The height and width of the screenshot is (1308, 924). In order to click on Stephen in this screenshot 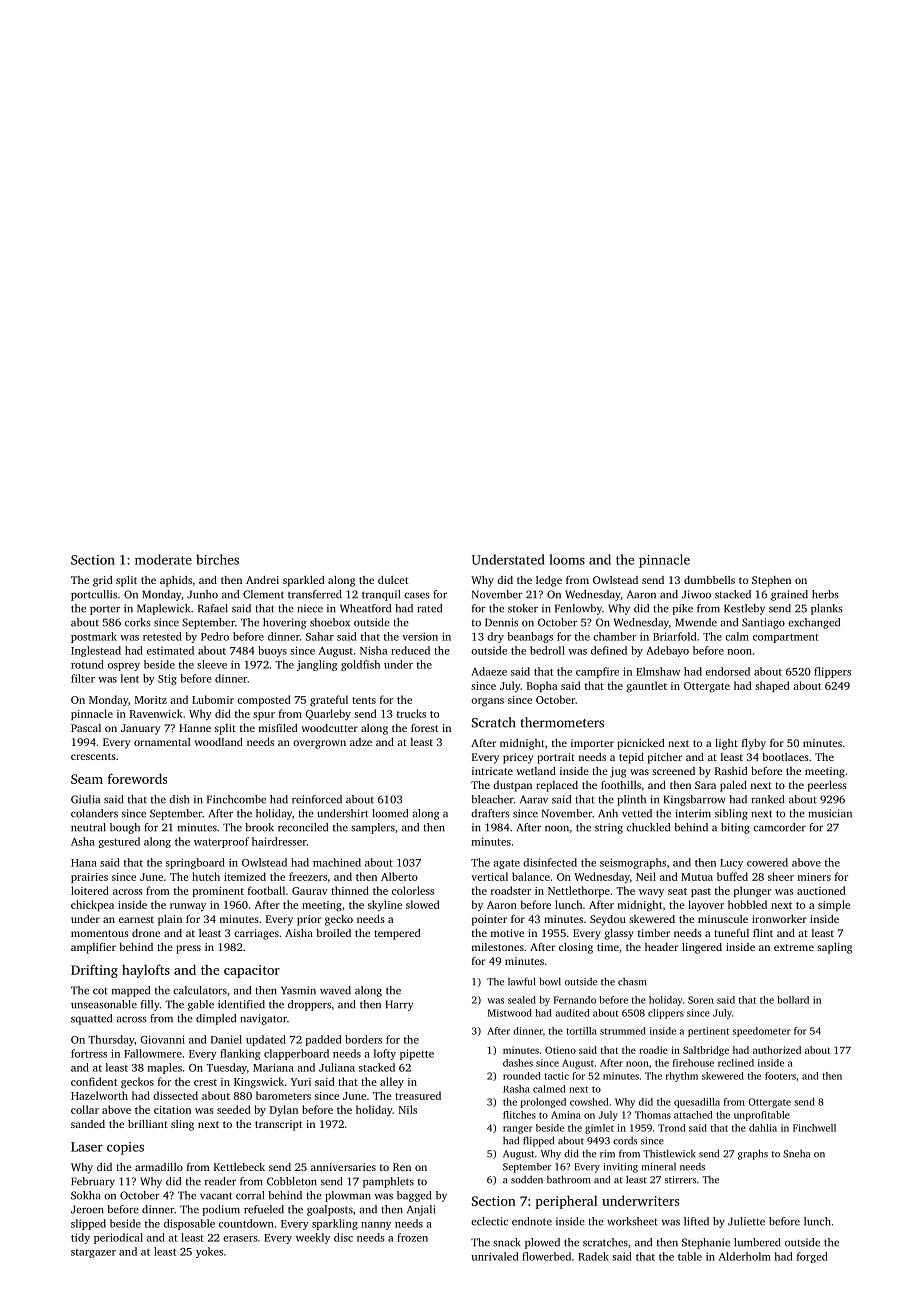, I will do `click(771, 581)`.
